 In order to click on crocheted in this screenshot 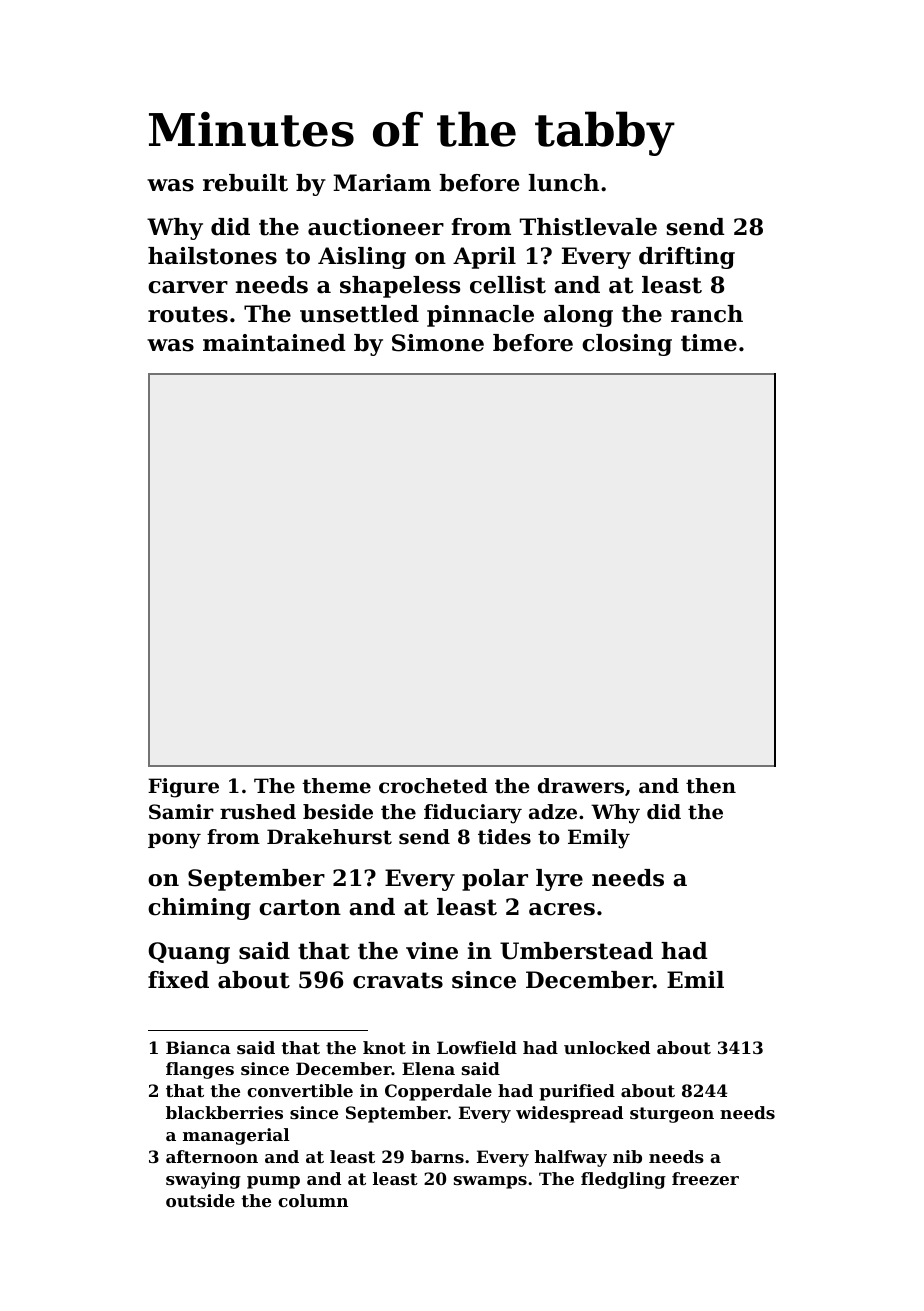, I will do `click(433, 786)`.
